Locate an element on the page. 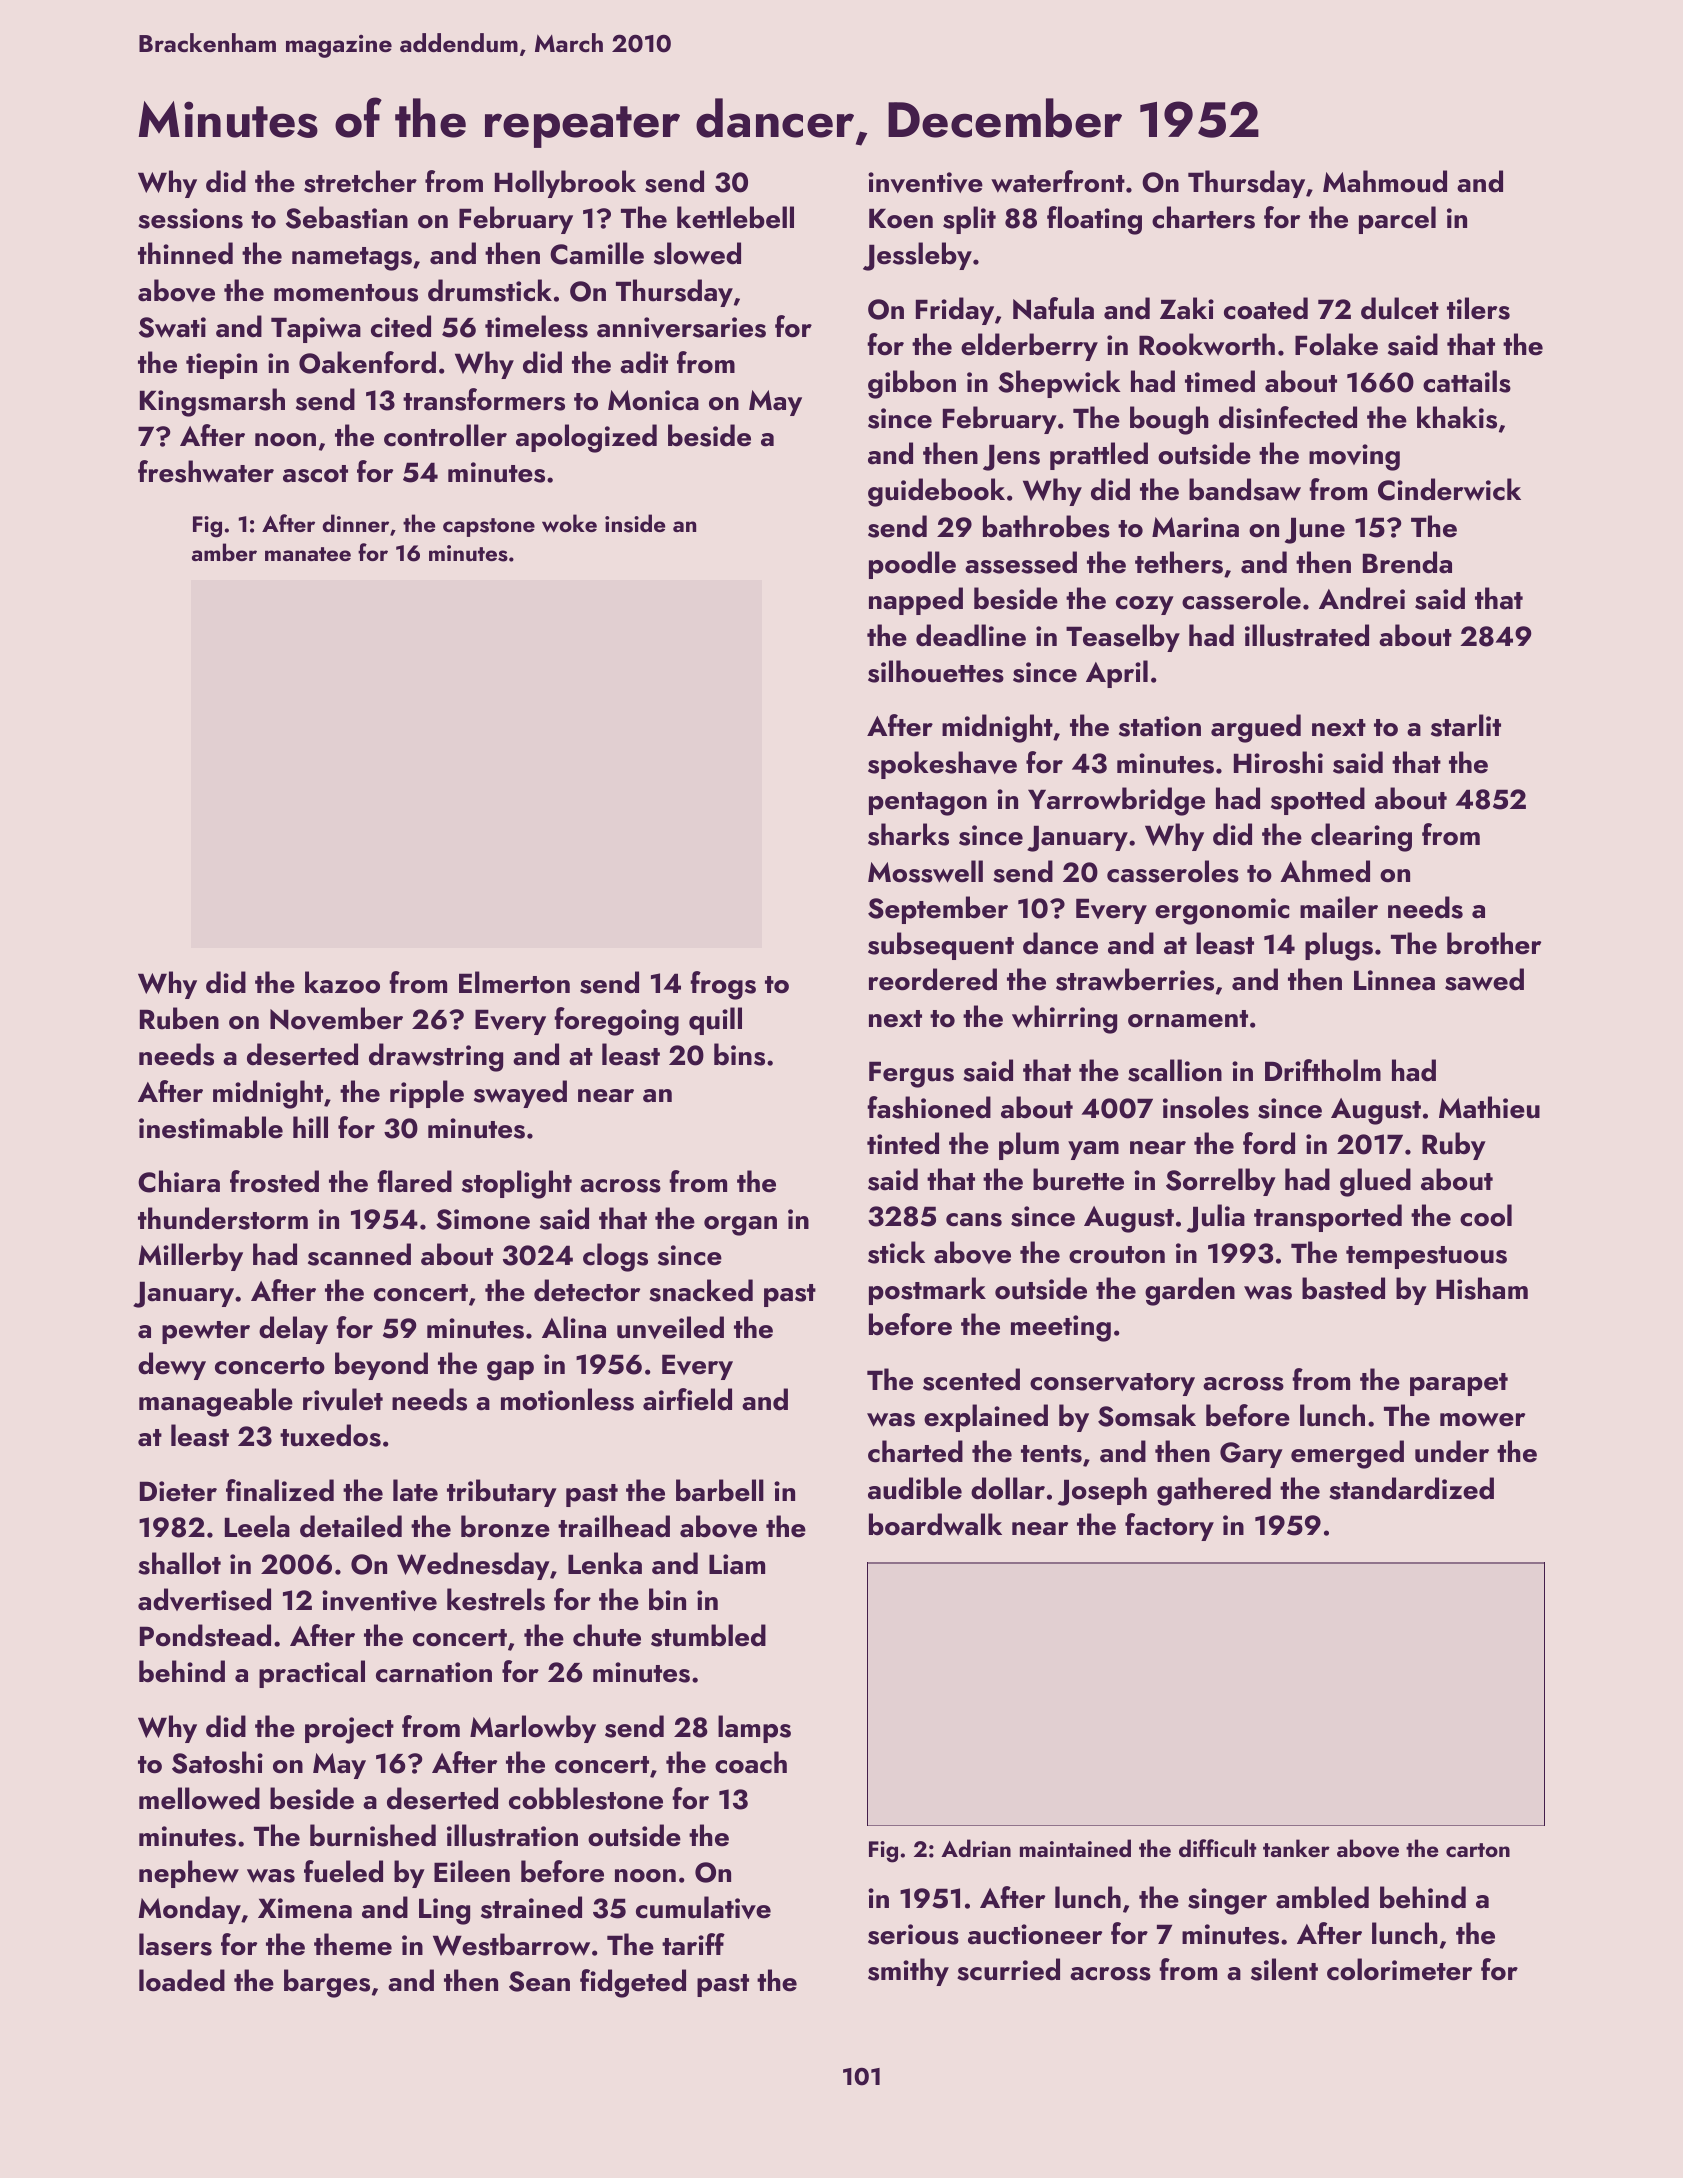 The image size is (1683, 2178). cozy is located at coordinates (1145, 605).
